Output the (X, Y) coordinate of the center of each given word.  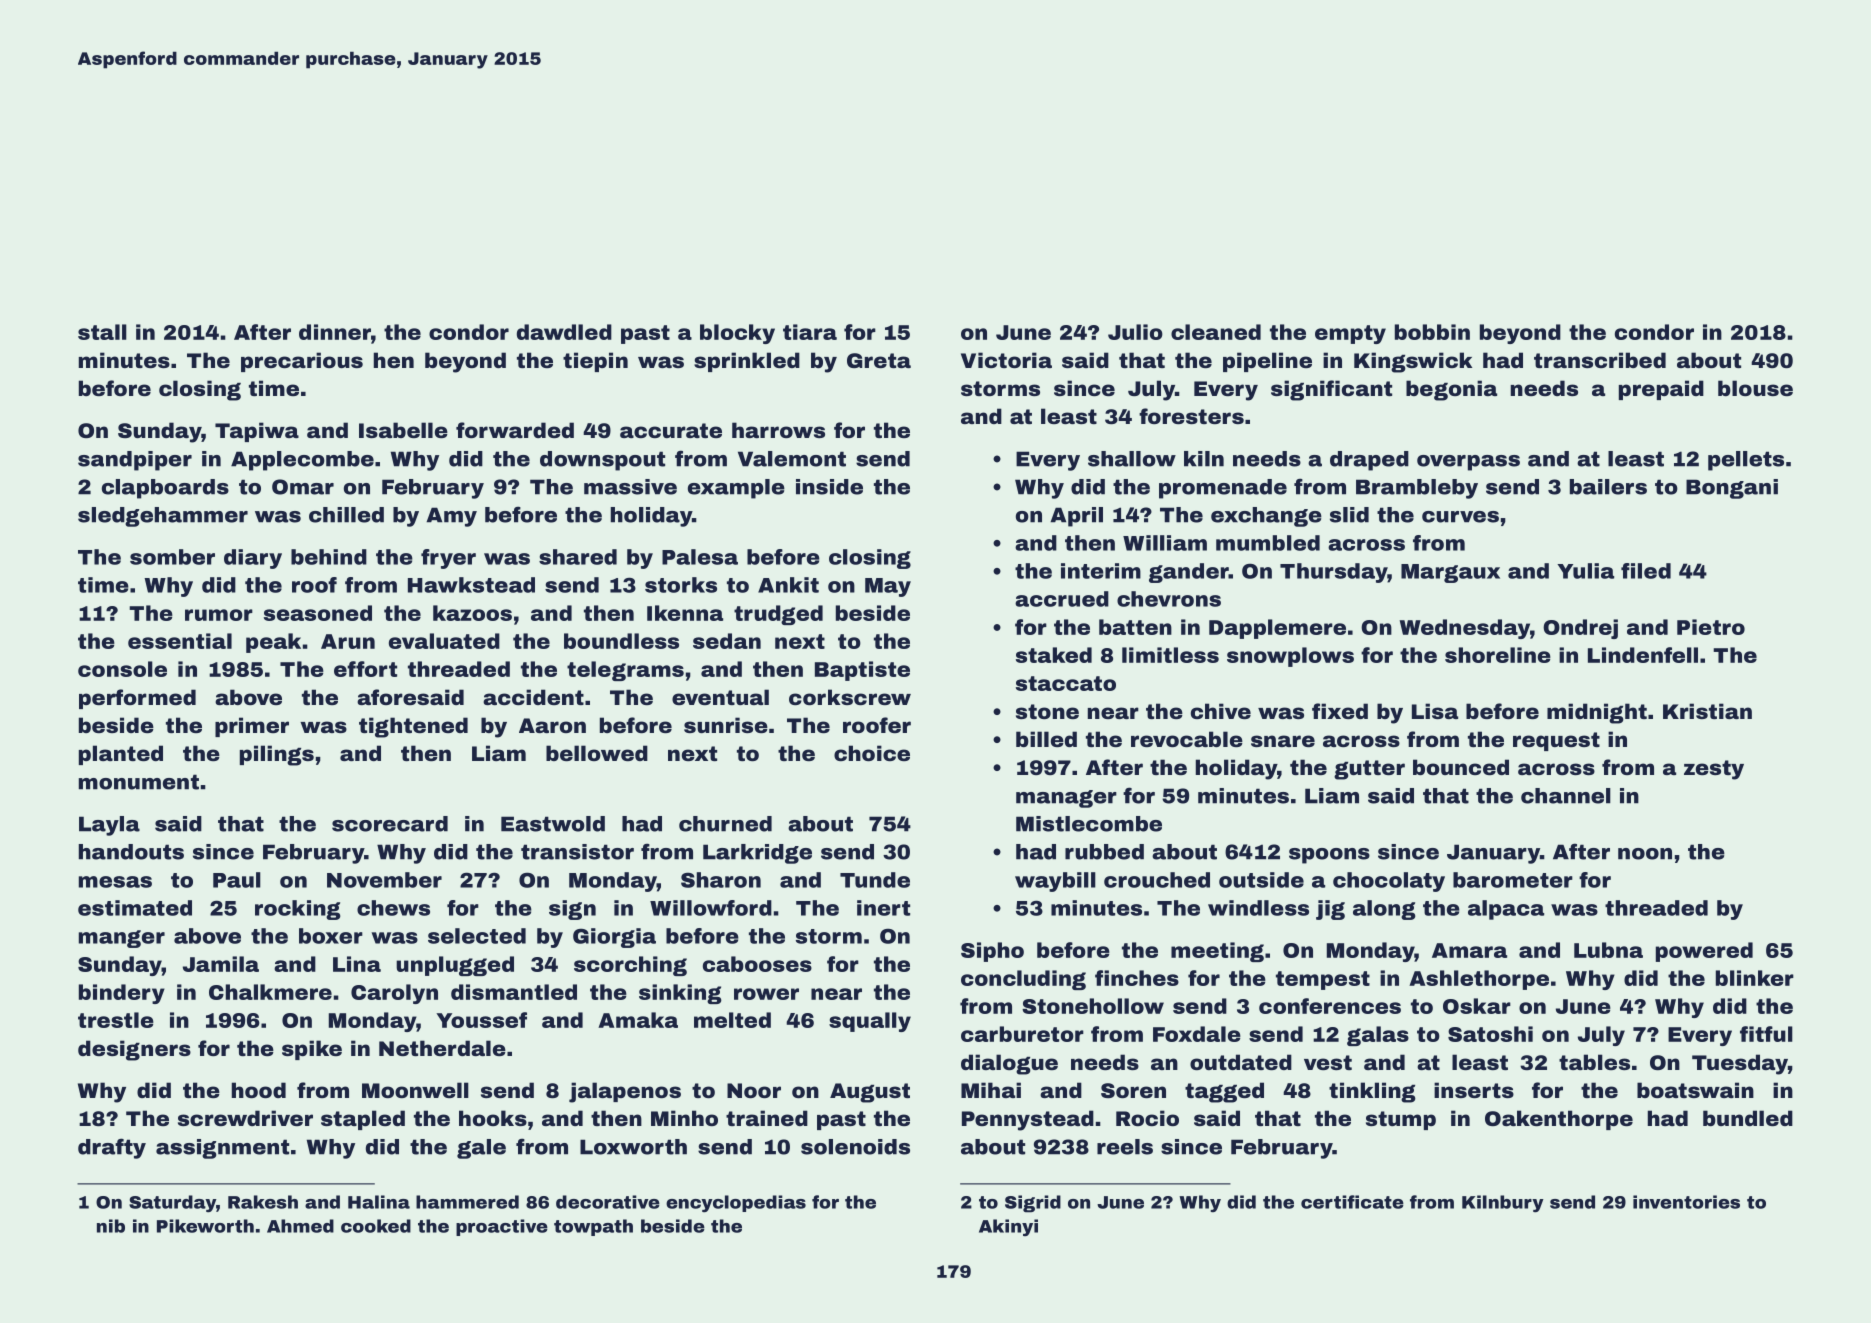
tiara (810, 332)
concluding (1023, 980)
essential (180, 641)
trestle (116, 1020)
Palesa (700, 557)
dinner (335, 332)
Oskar (1477, 1006)
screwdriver (245, 1118)
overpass (1468, 463)
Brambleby (1417, 489)
